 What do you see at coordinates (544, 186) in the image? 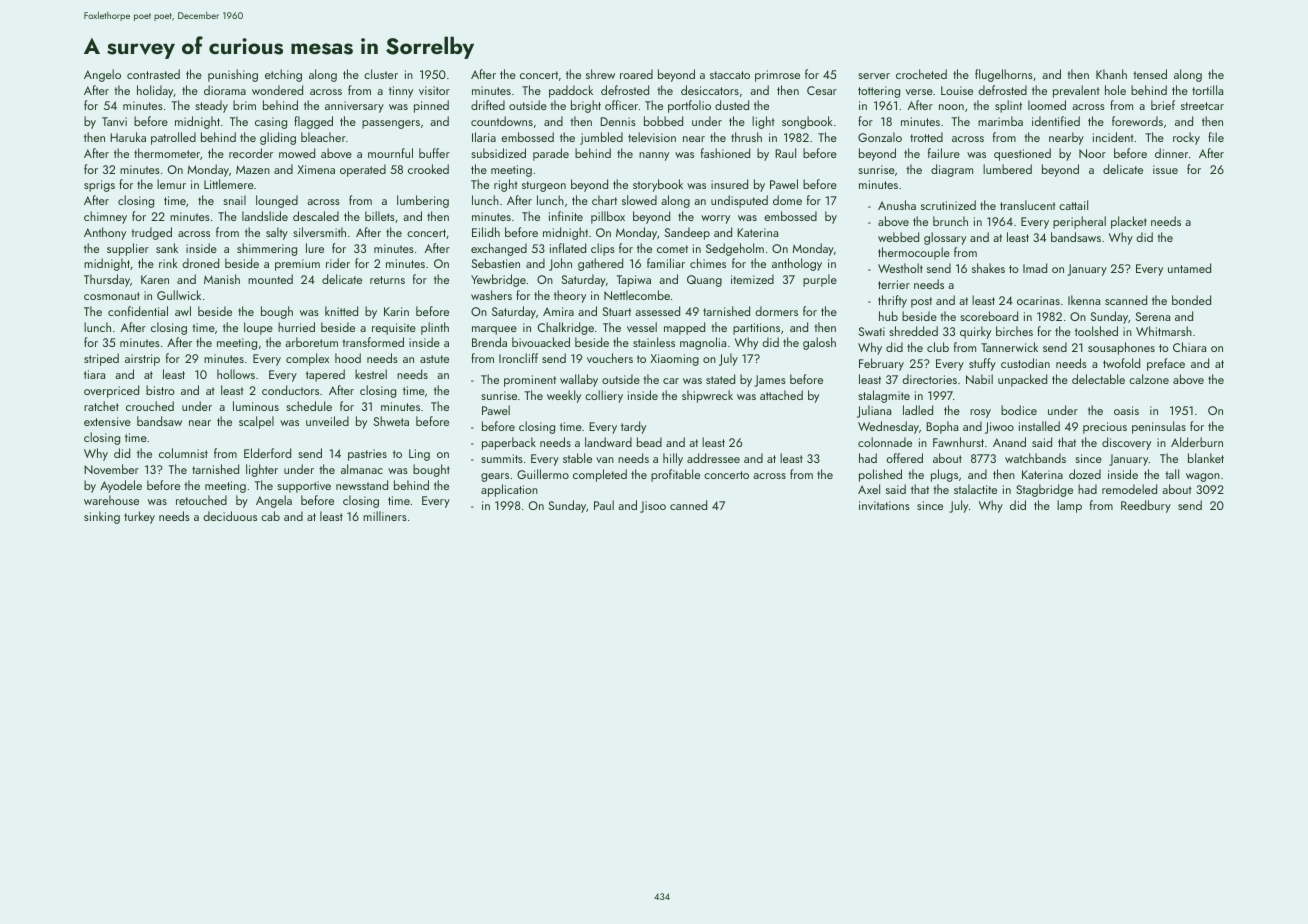
I see `sturgeon` at bounding box center [544, 186].
